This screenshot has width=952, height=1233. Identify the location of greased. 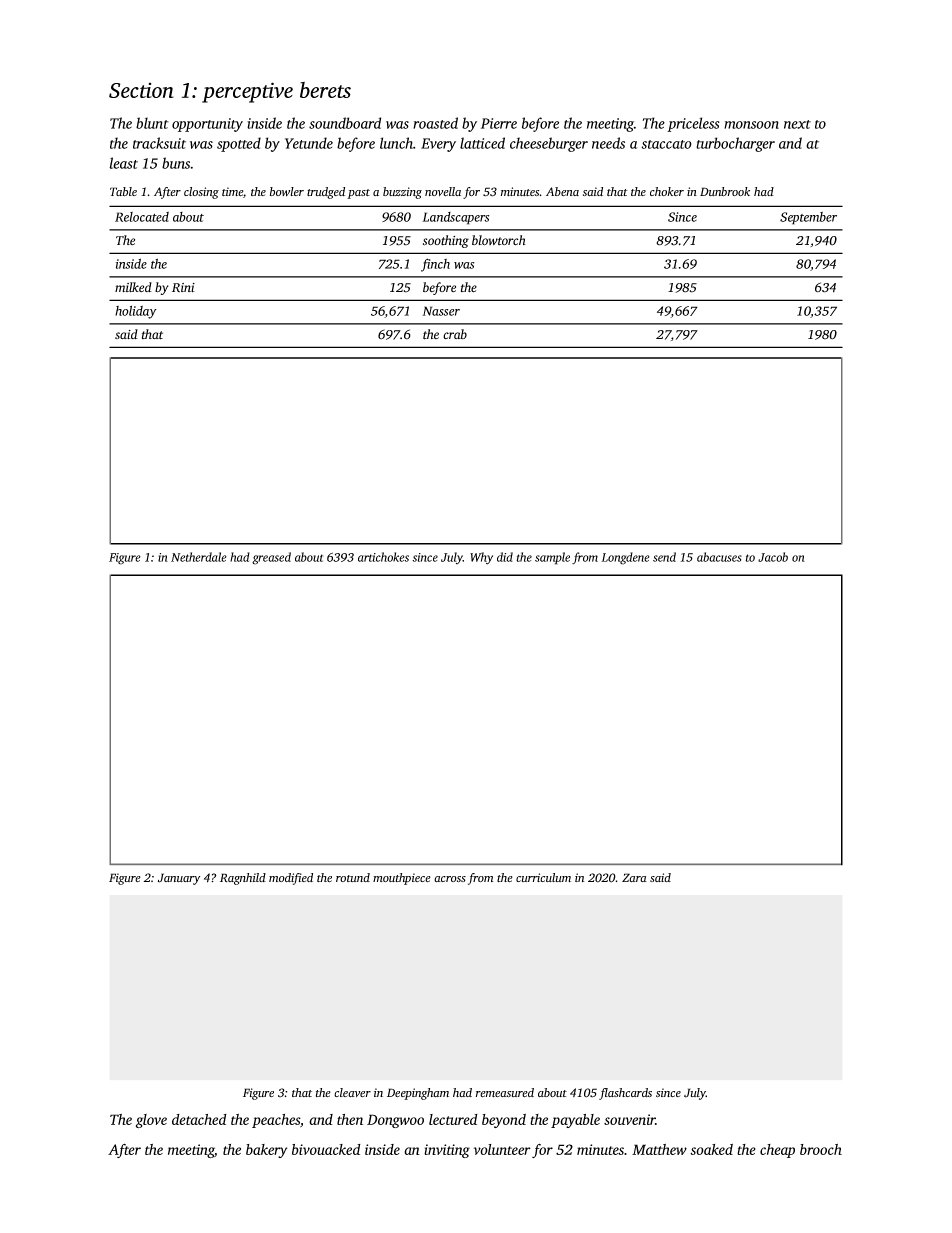
(271, 558).
